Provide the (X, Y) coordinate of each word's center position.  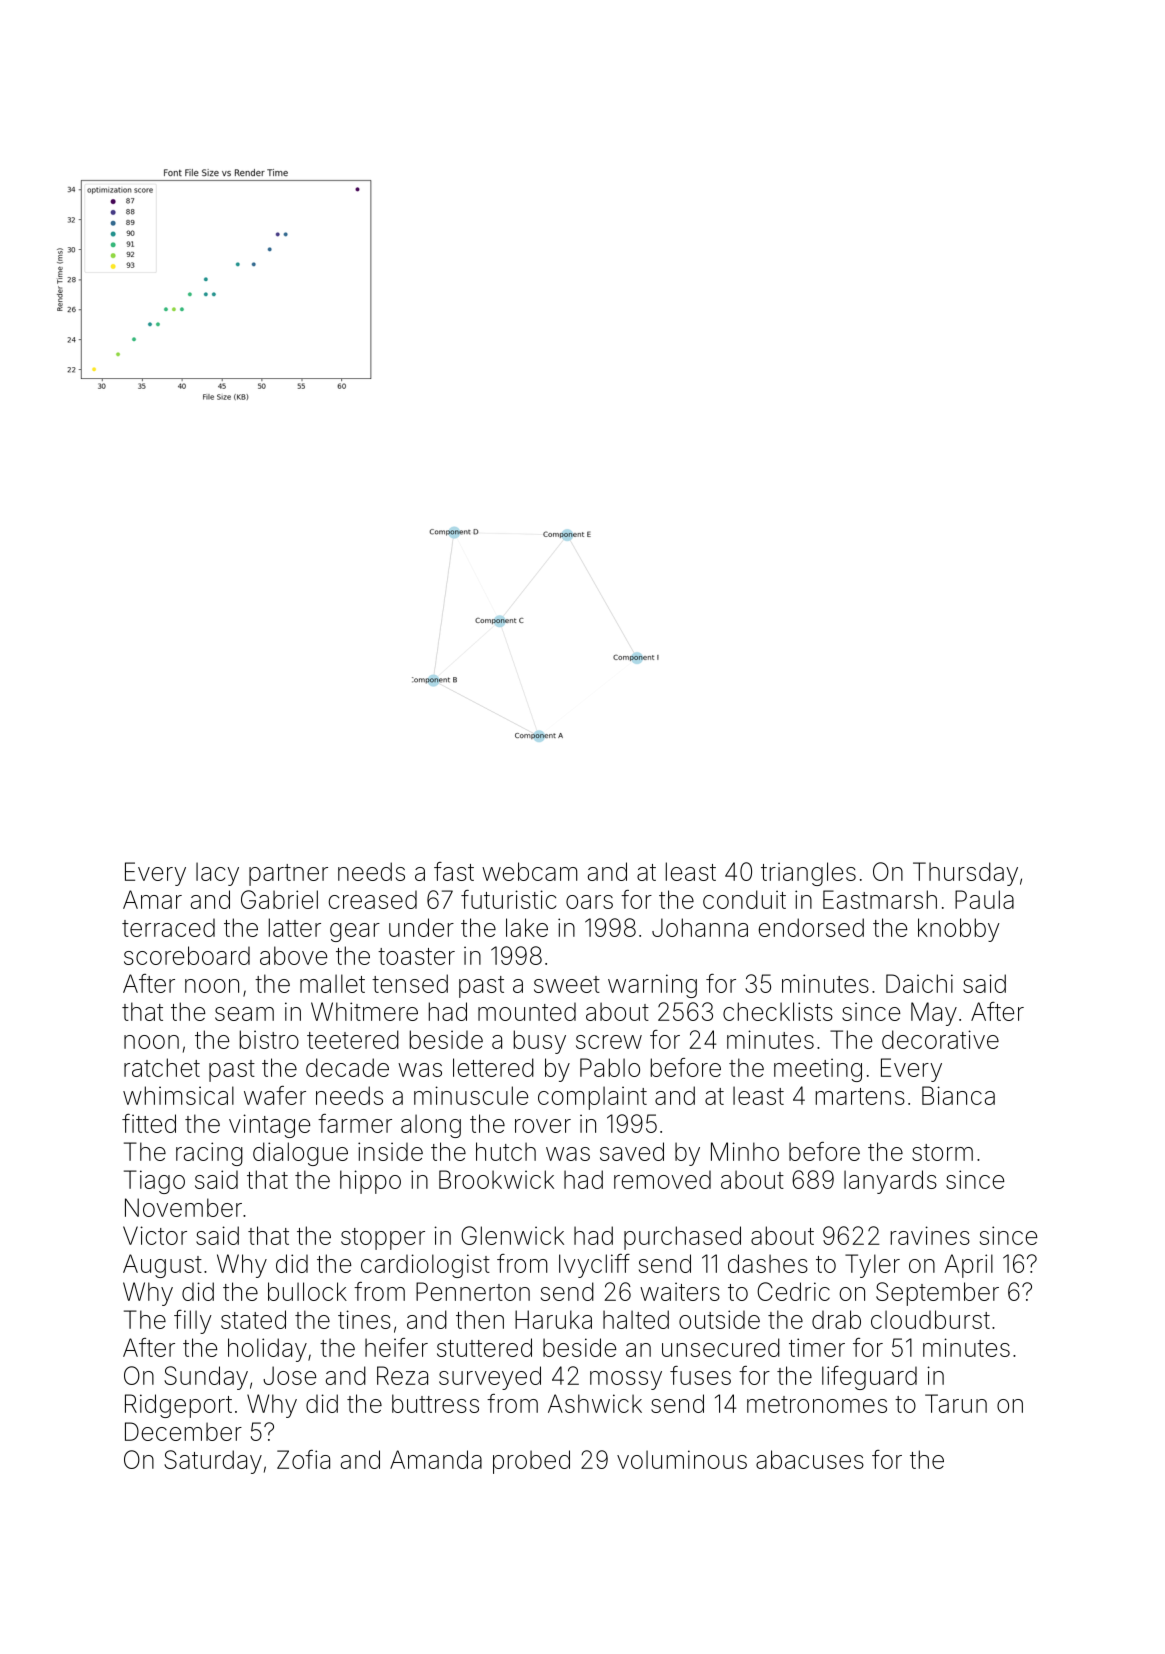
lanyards (890, 1182)
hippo (370, 1182)
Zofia (303, 1459)
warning (652, 986)
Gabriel (279, 899)
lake (527, 927)
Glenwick (512, 1235)
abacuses (810, 1459)
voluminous (682, 1459)
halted (636, 1319)
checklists (778, 1011)
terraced (168, 927)
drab (836, 1319)
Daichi (919, 983)
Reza (402, 1375)
